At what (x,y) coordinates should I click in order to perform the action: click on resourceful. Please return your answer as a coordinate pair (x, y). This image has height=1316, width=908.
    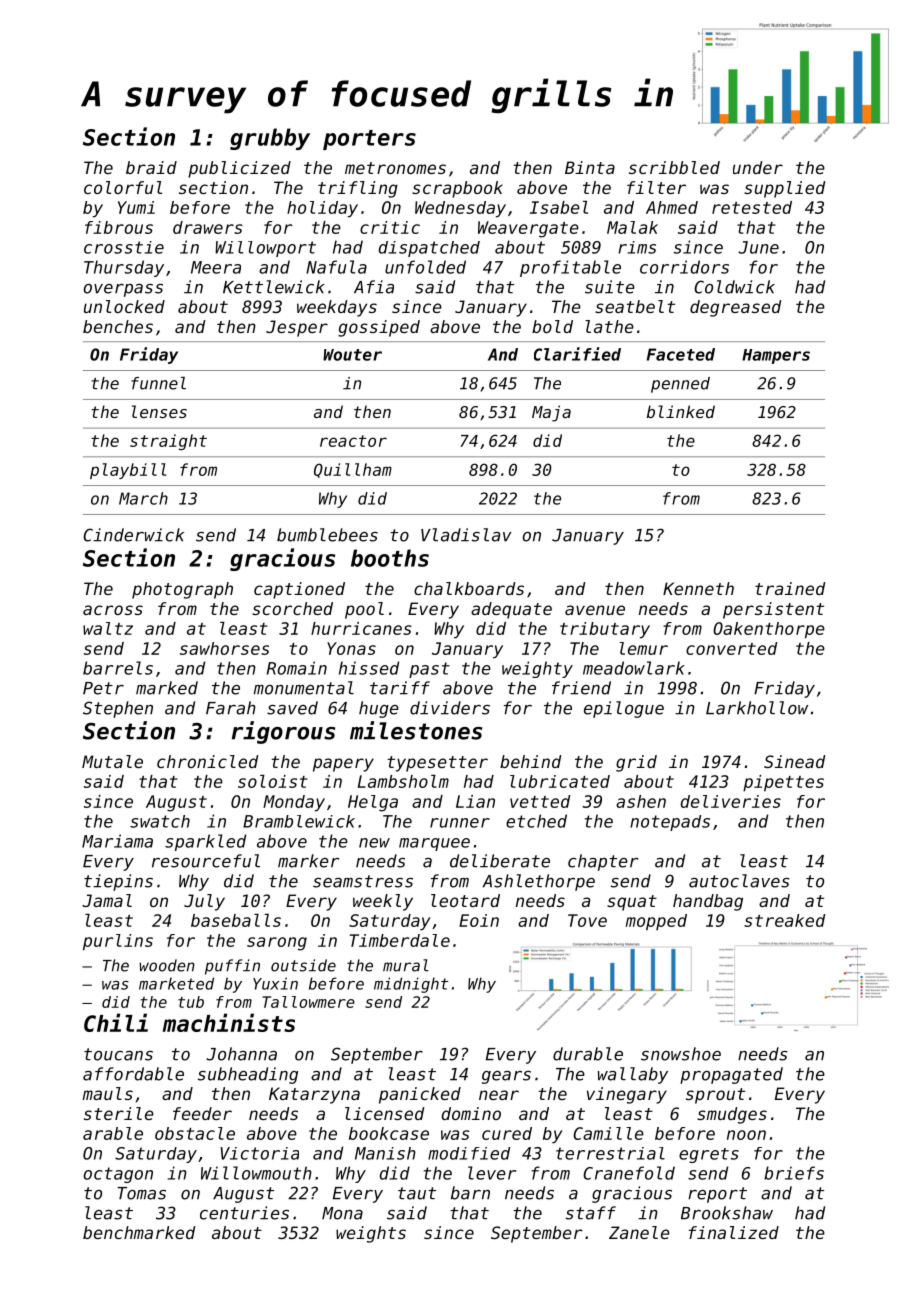
    Looking at the image, I should click on (206, 861).
